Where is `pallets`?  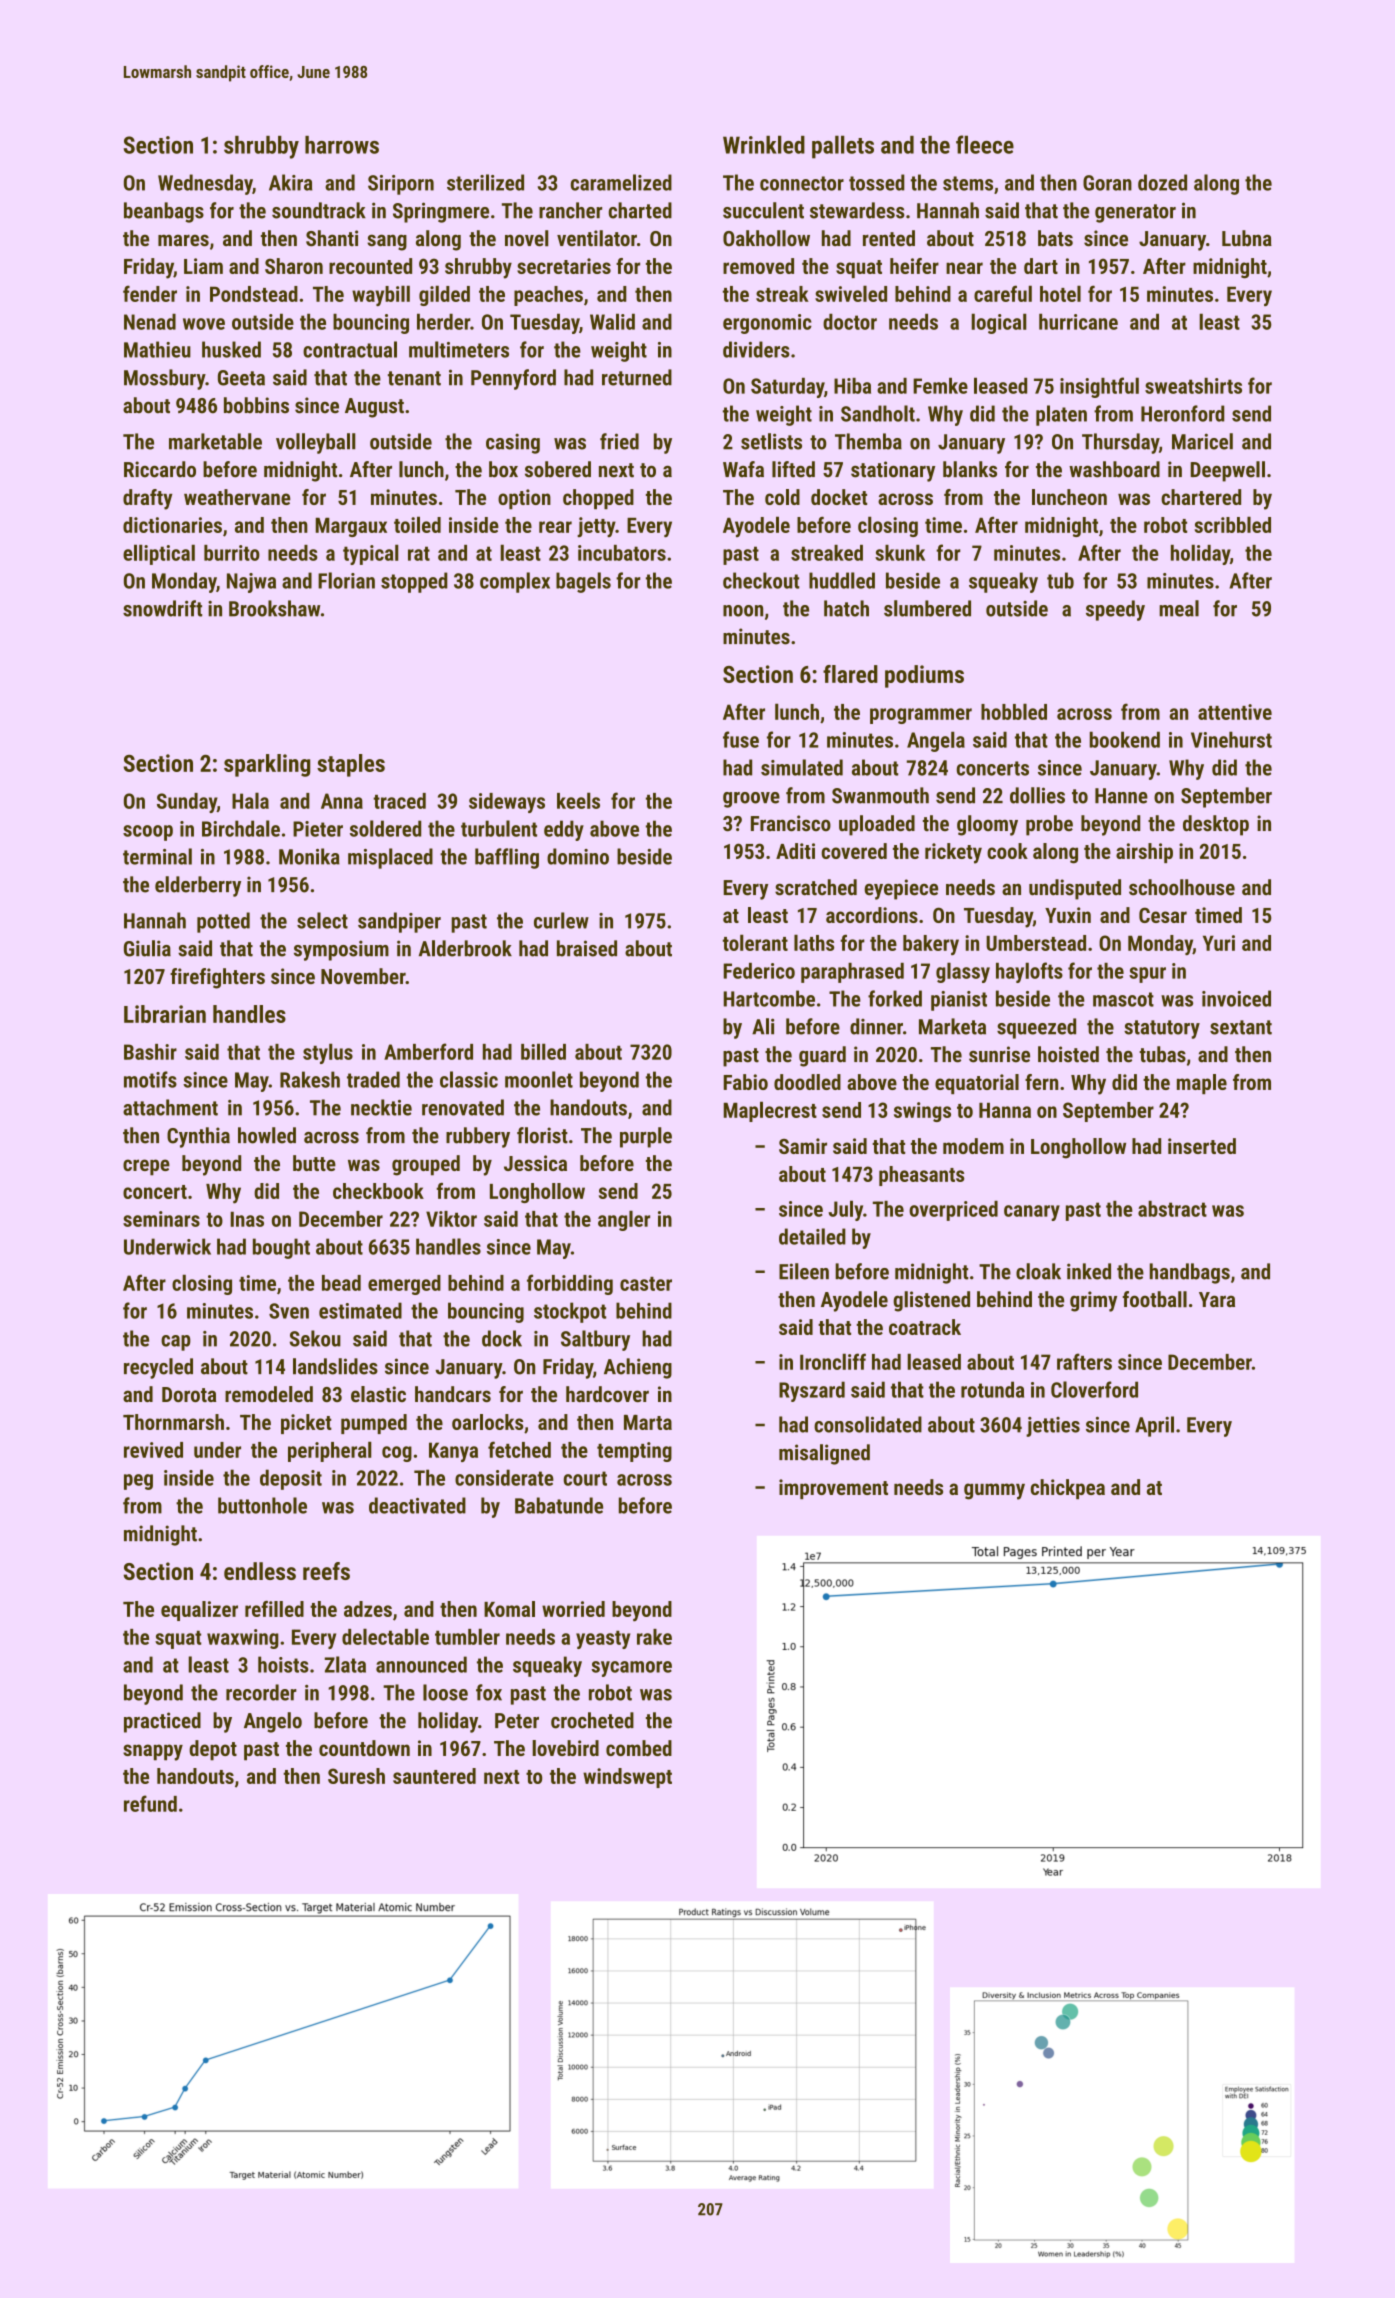
pallets is located at coordinates (843, 147).
